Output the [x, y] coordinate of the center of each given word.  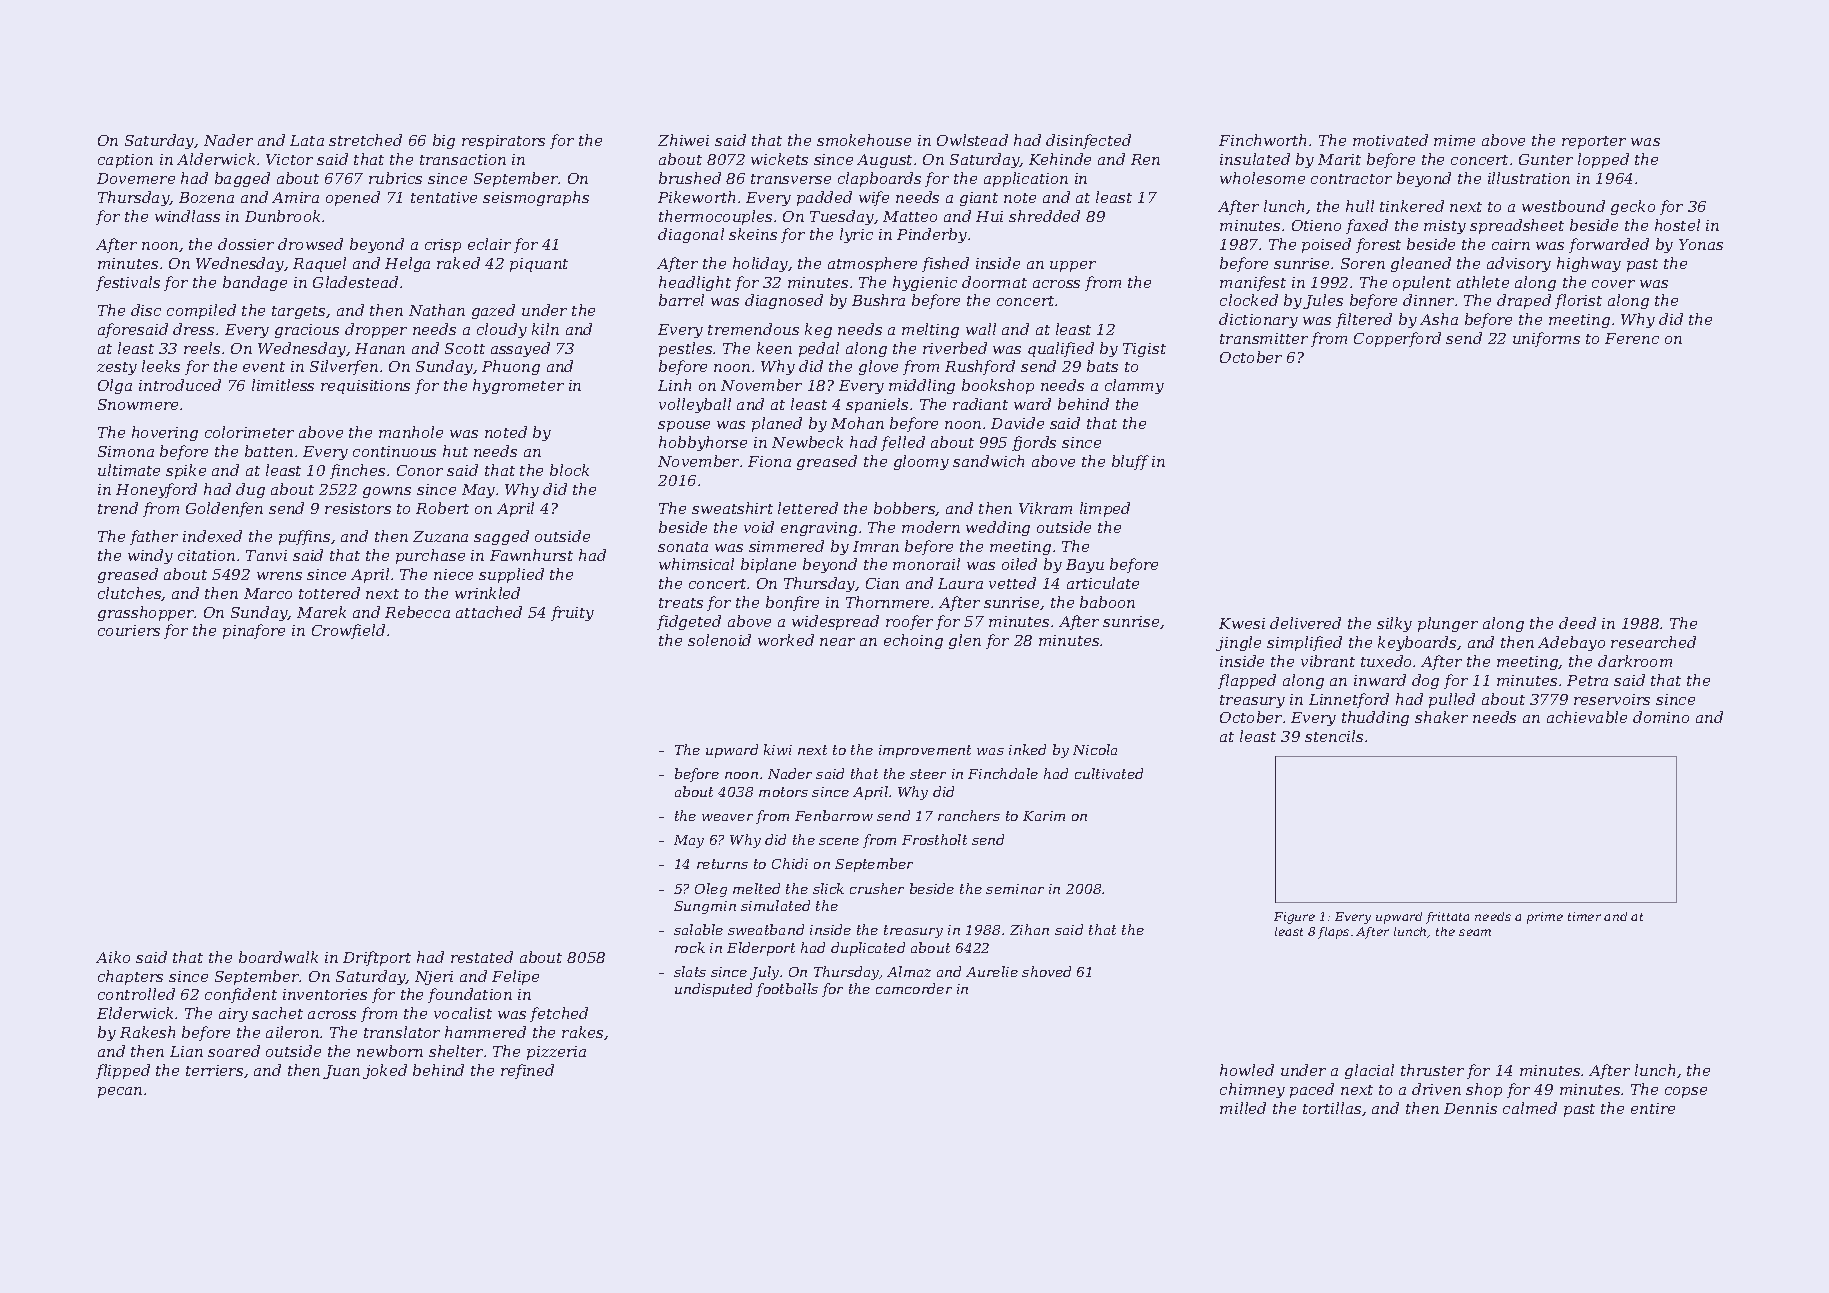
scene [839, 841]
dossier [246, 244]
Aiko [113, 957]
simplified [1304, 643]
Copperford [1397, 339]
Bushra [878, 300]
